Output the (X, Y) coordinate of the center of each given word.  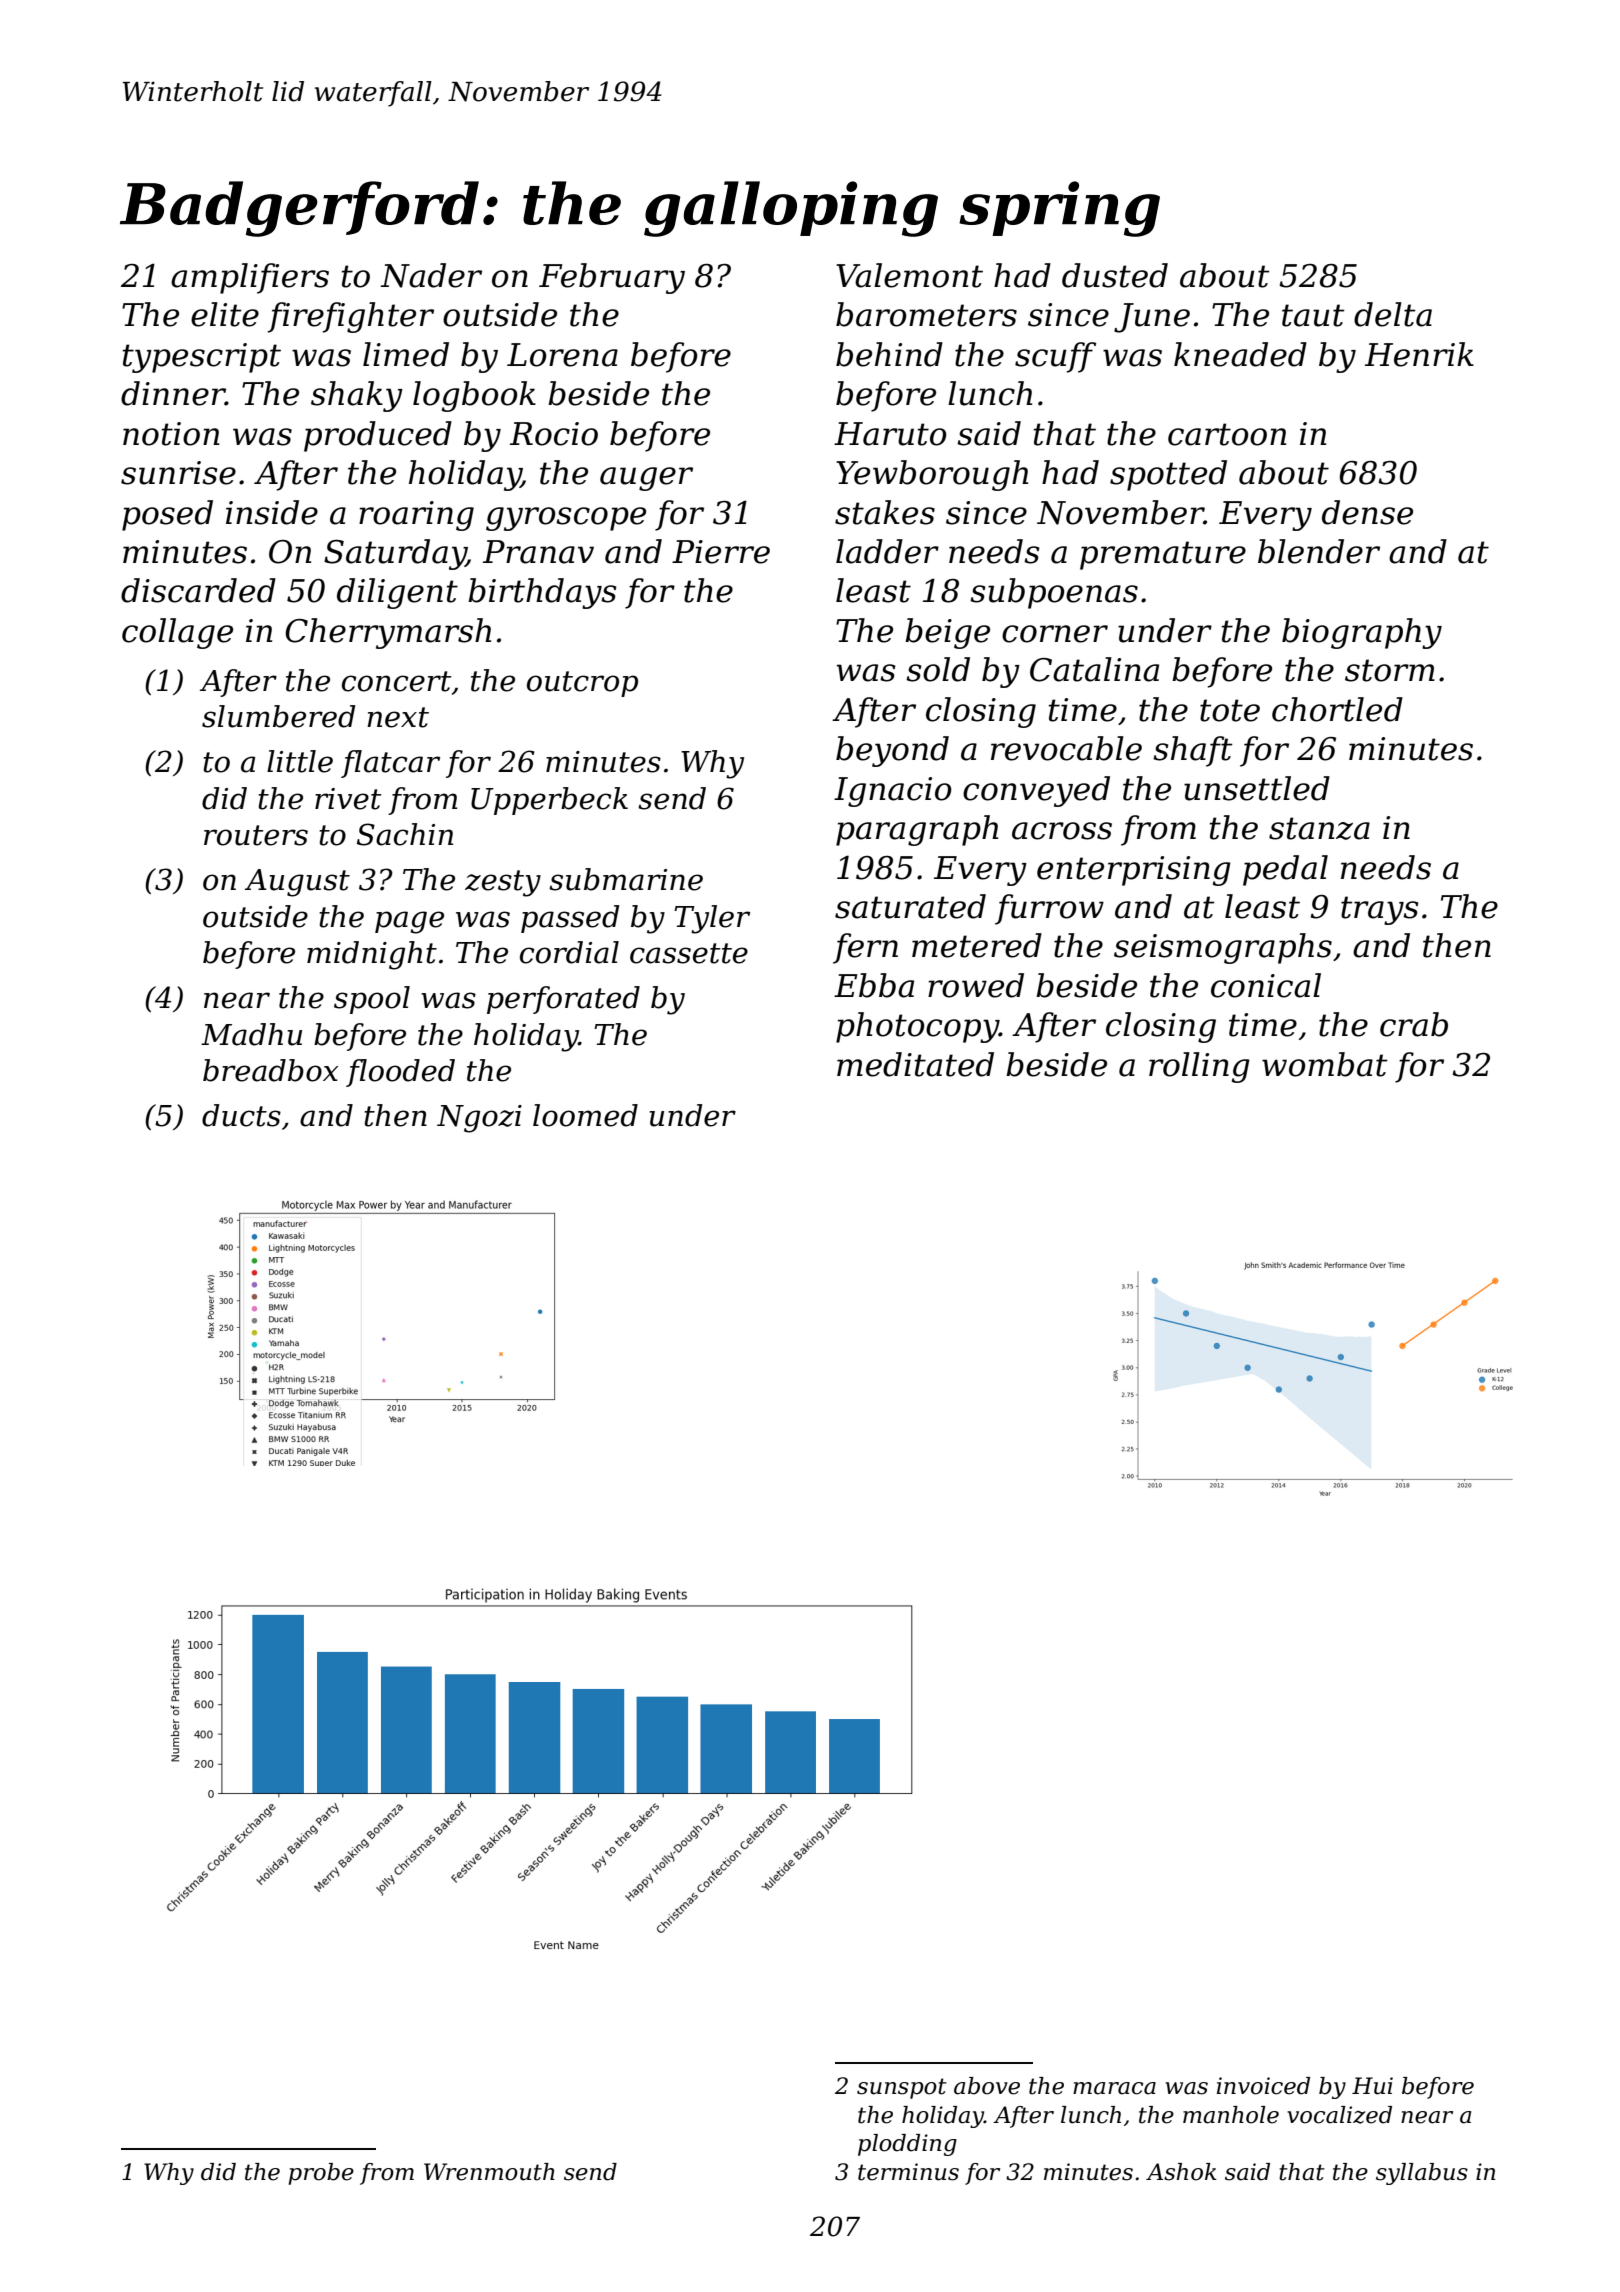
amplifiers (250, 278)
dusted (1115, 275)
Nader (431, 275)
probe (321, 2174)
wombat (1324, 1064)
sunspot (902, 2088)
